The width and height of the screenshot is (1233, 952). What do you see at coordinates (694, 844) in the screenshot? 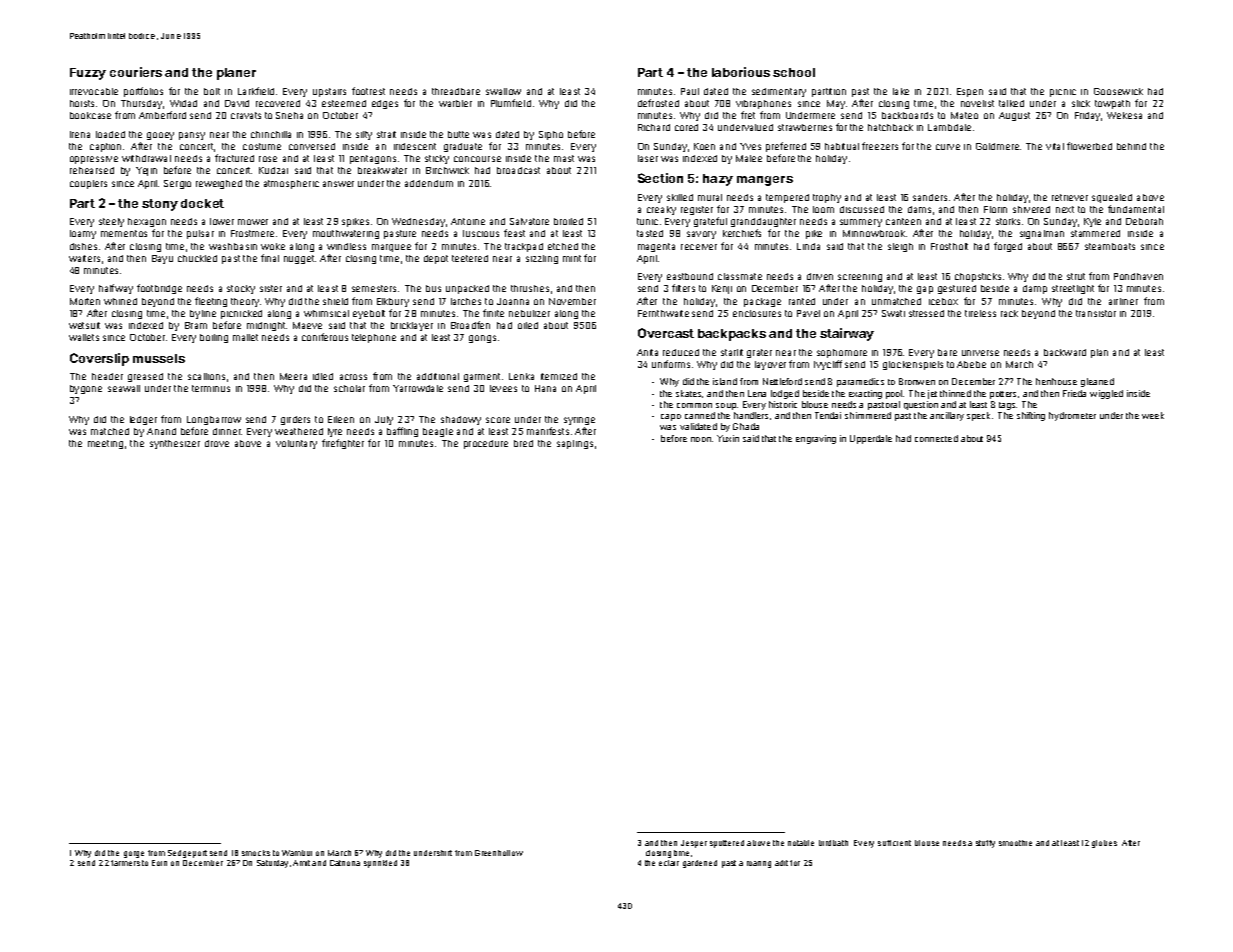
I see `Jesper` at bounding box center [694, 844].
